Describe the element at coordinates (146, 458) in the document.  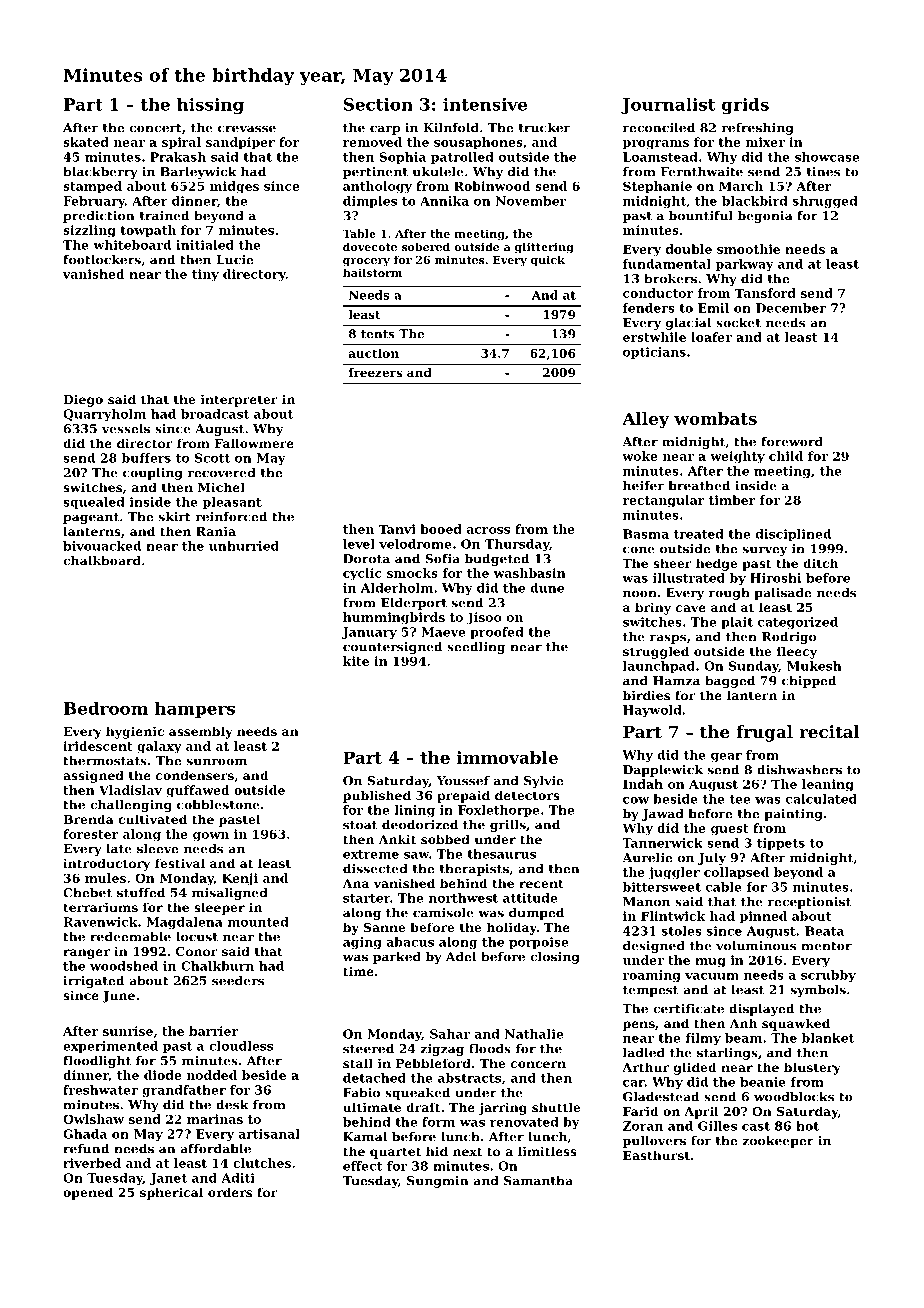
I see `buffers` at that location.
